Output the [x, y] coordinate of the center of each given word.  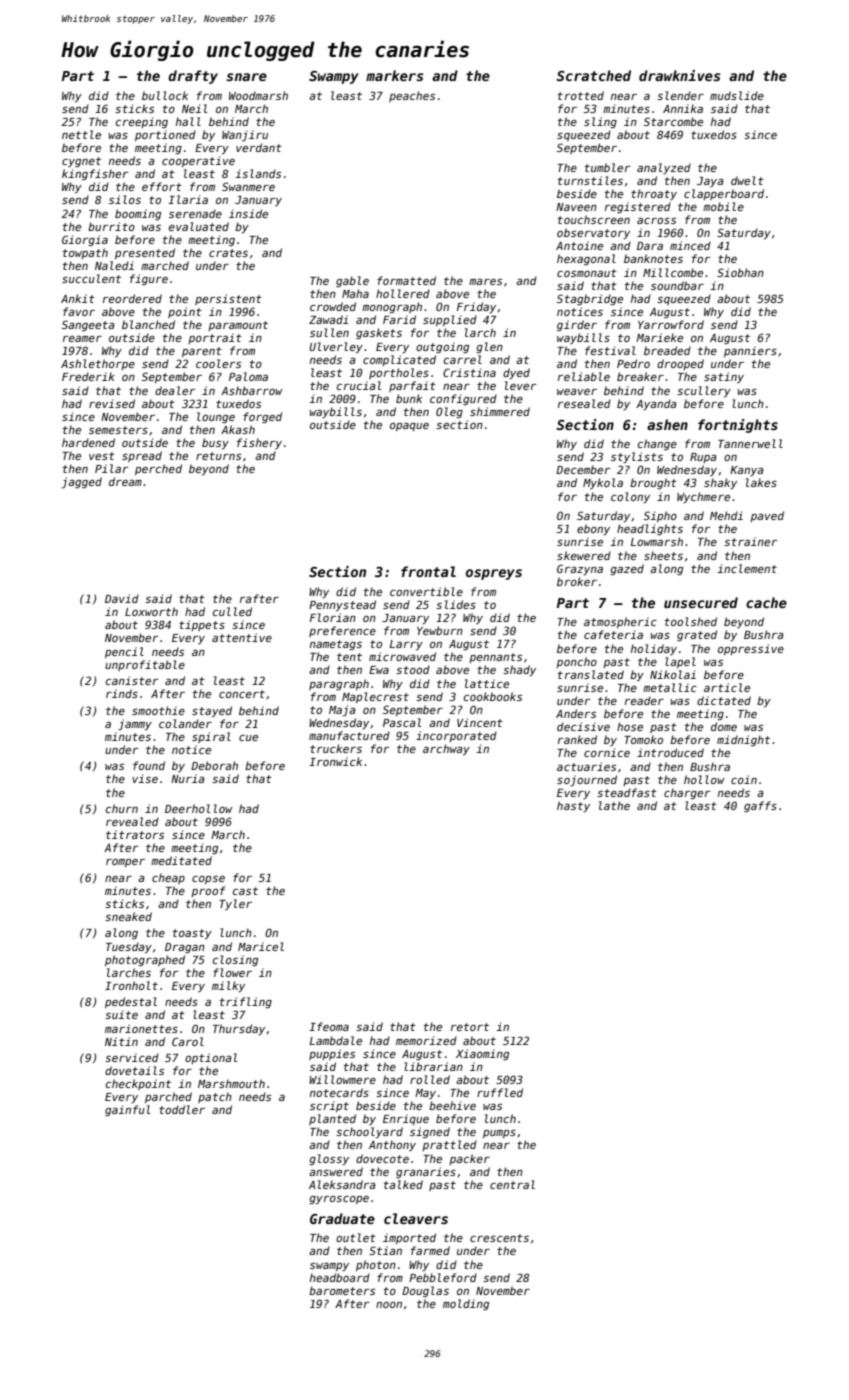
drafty [193, 77]
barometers [342, 1290]
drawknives [679, 75]
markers [394, 75]
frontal [428, 571]
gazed [627, 570]
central [512, 1184]
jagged [82, 483]
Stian [385, 1250]
